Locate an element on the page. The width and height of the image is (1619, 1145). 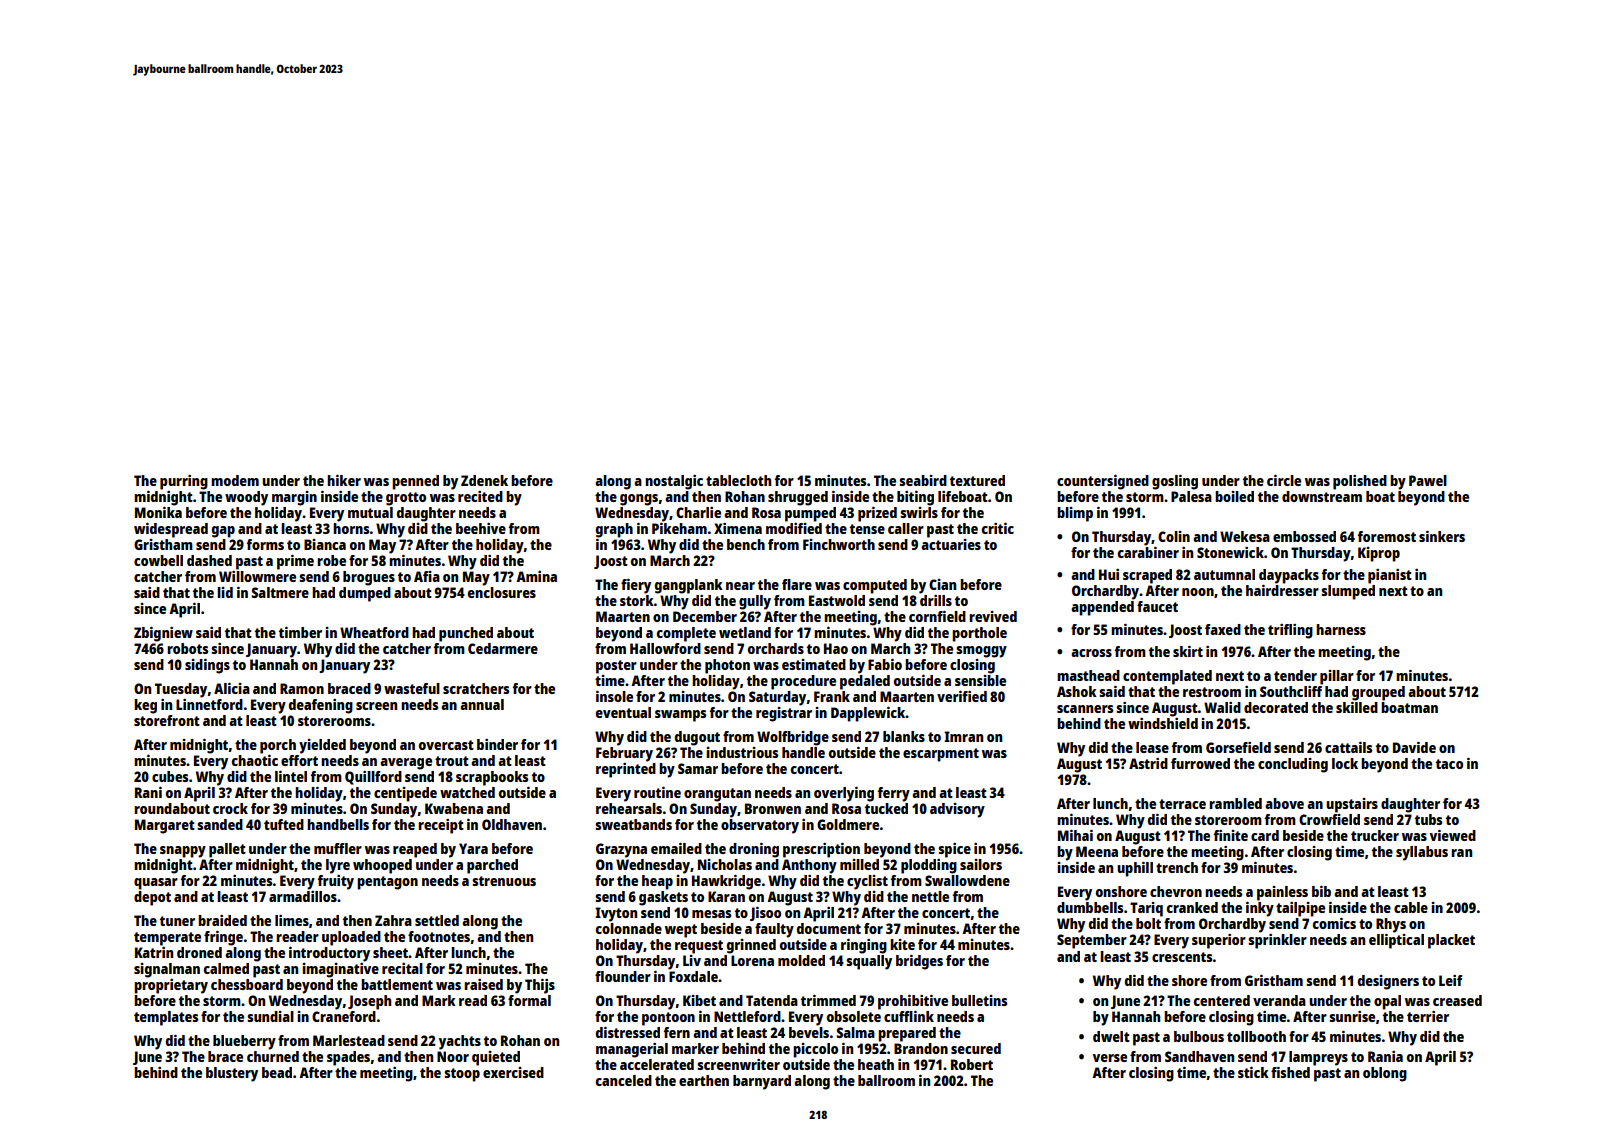
taco is located at coordinates (1449, 764).
